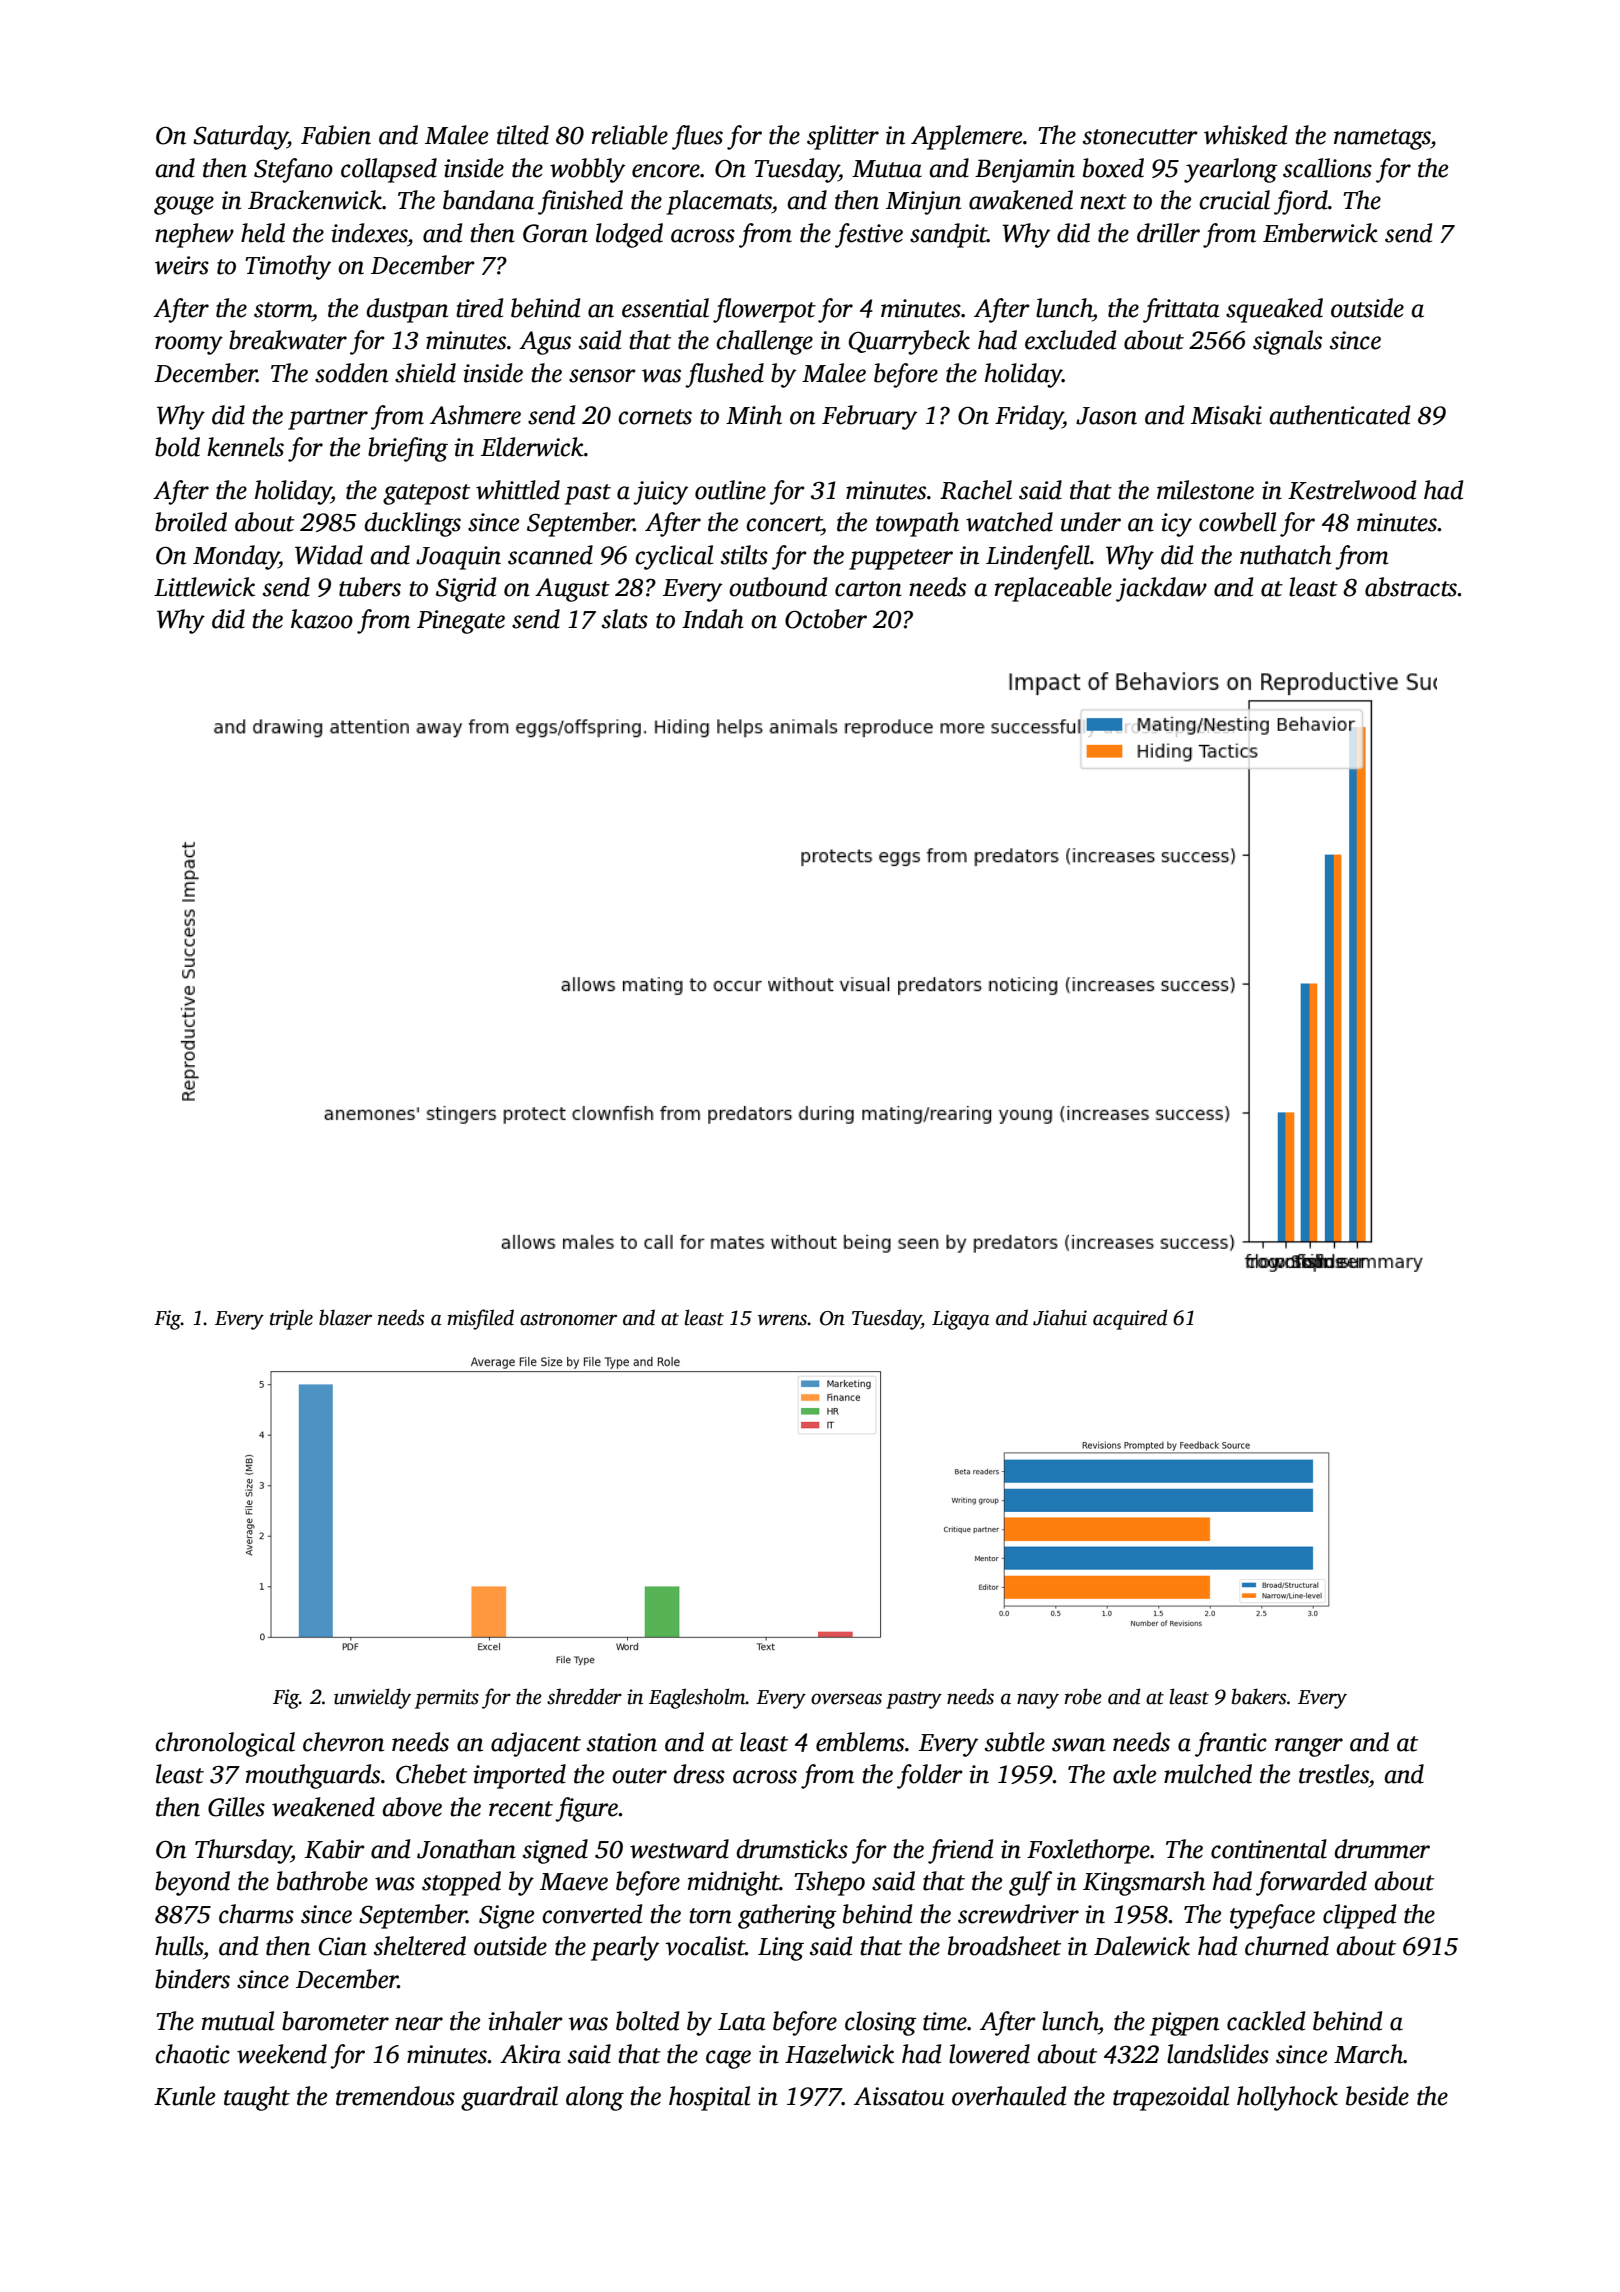 This screenshot has height=2292, width=1620. Describe the element at coordinates (257, 2098) in the screenshot. I see `taught` at that location.
